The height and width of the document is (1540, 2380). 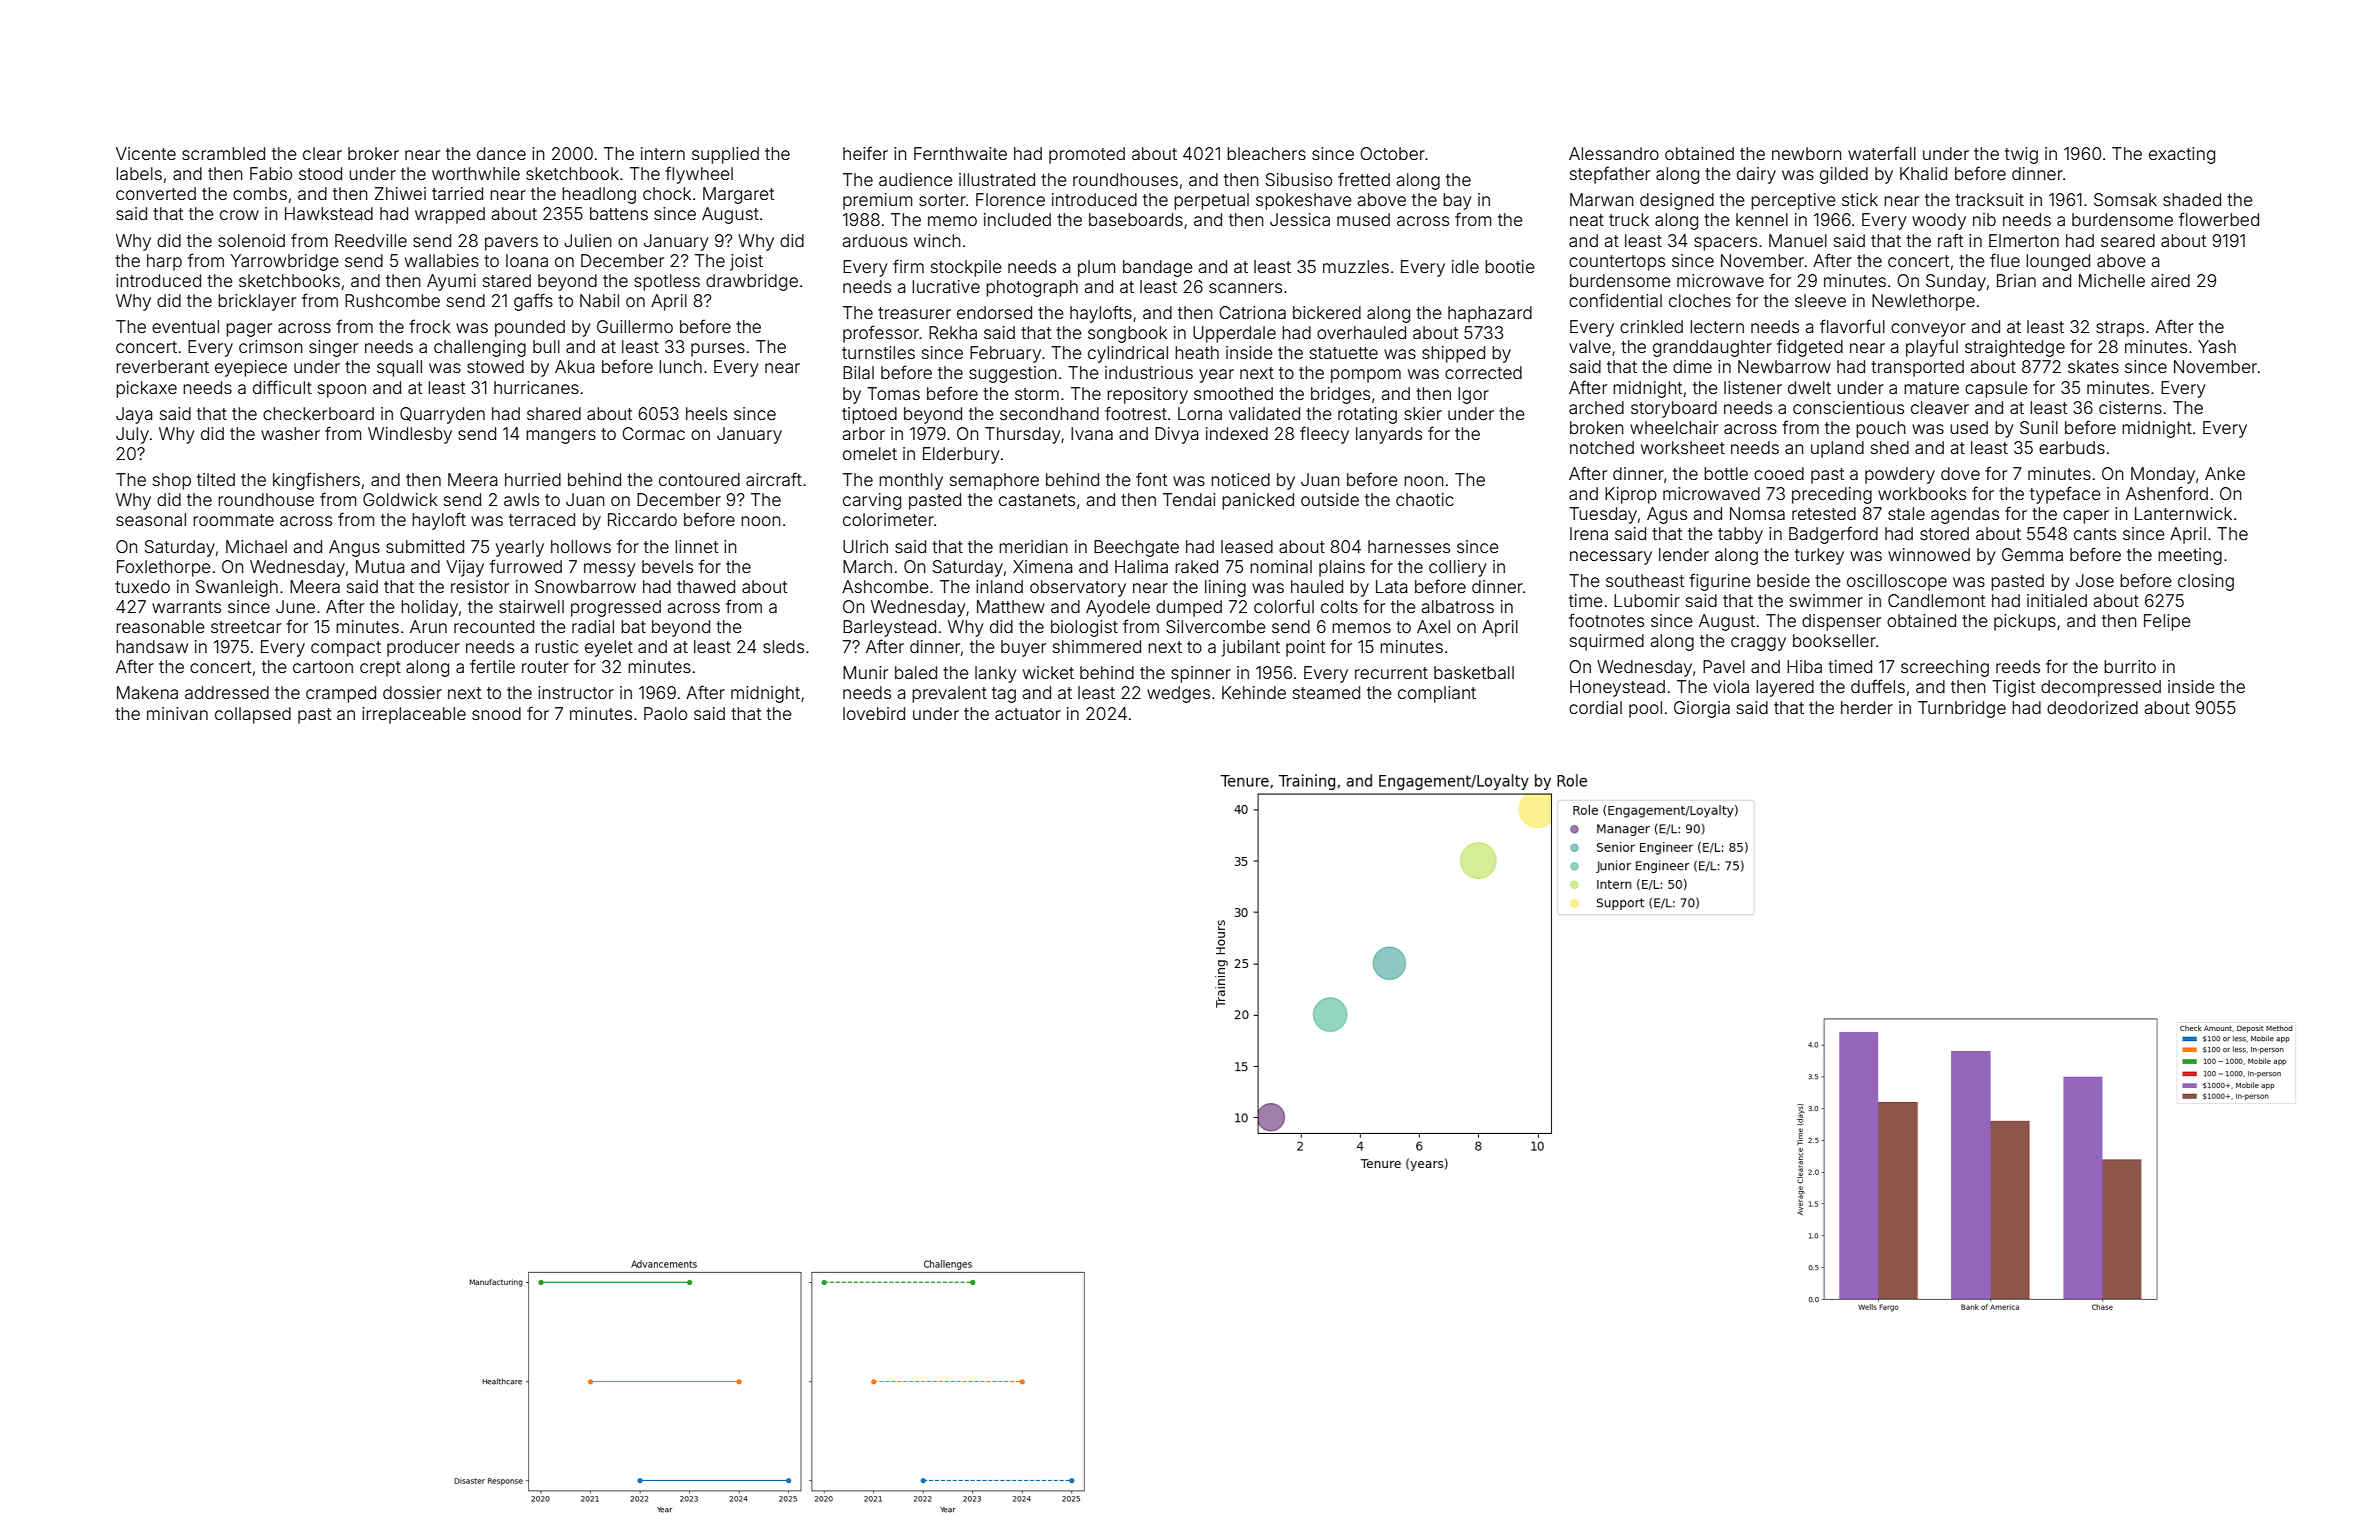 I want to click on tracksuit, so click(x=1989, y=199).
